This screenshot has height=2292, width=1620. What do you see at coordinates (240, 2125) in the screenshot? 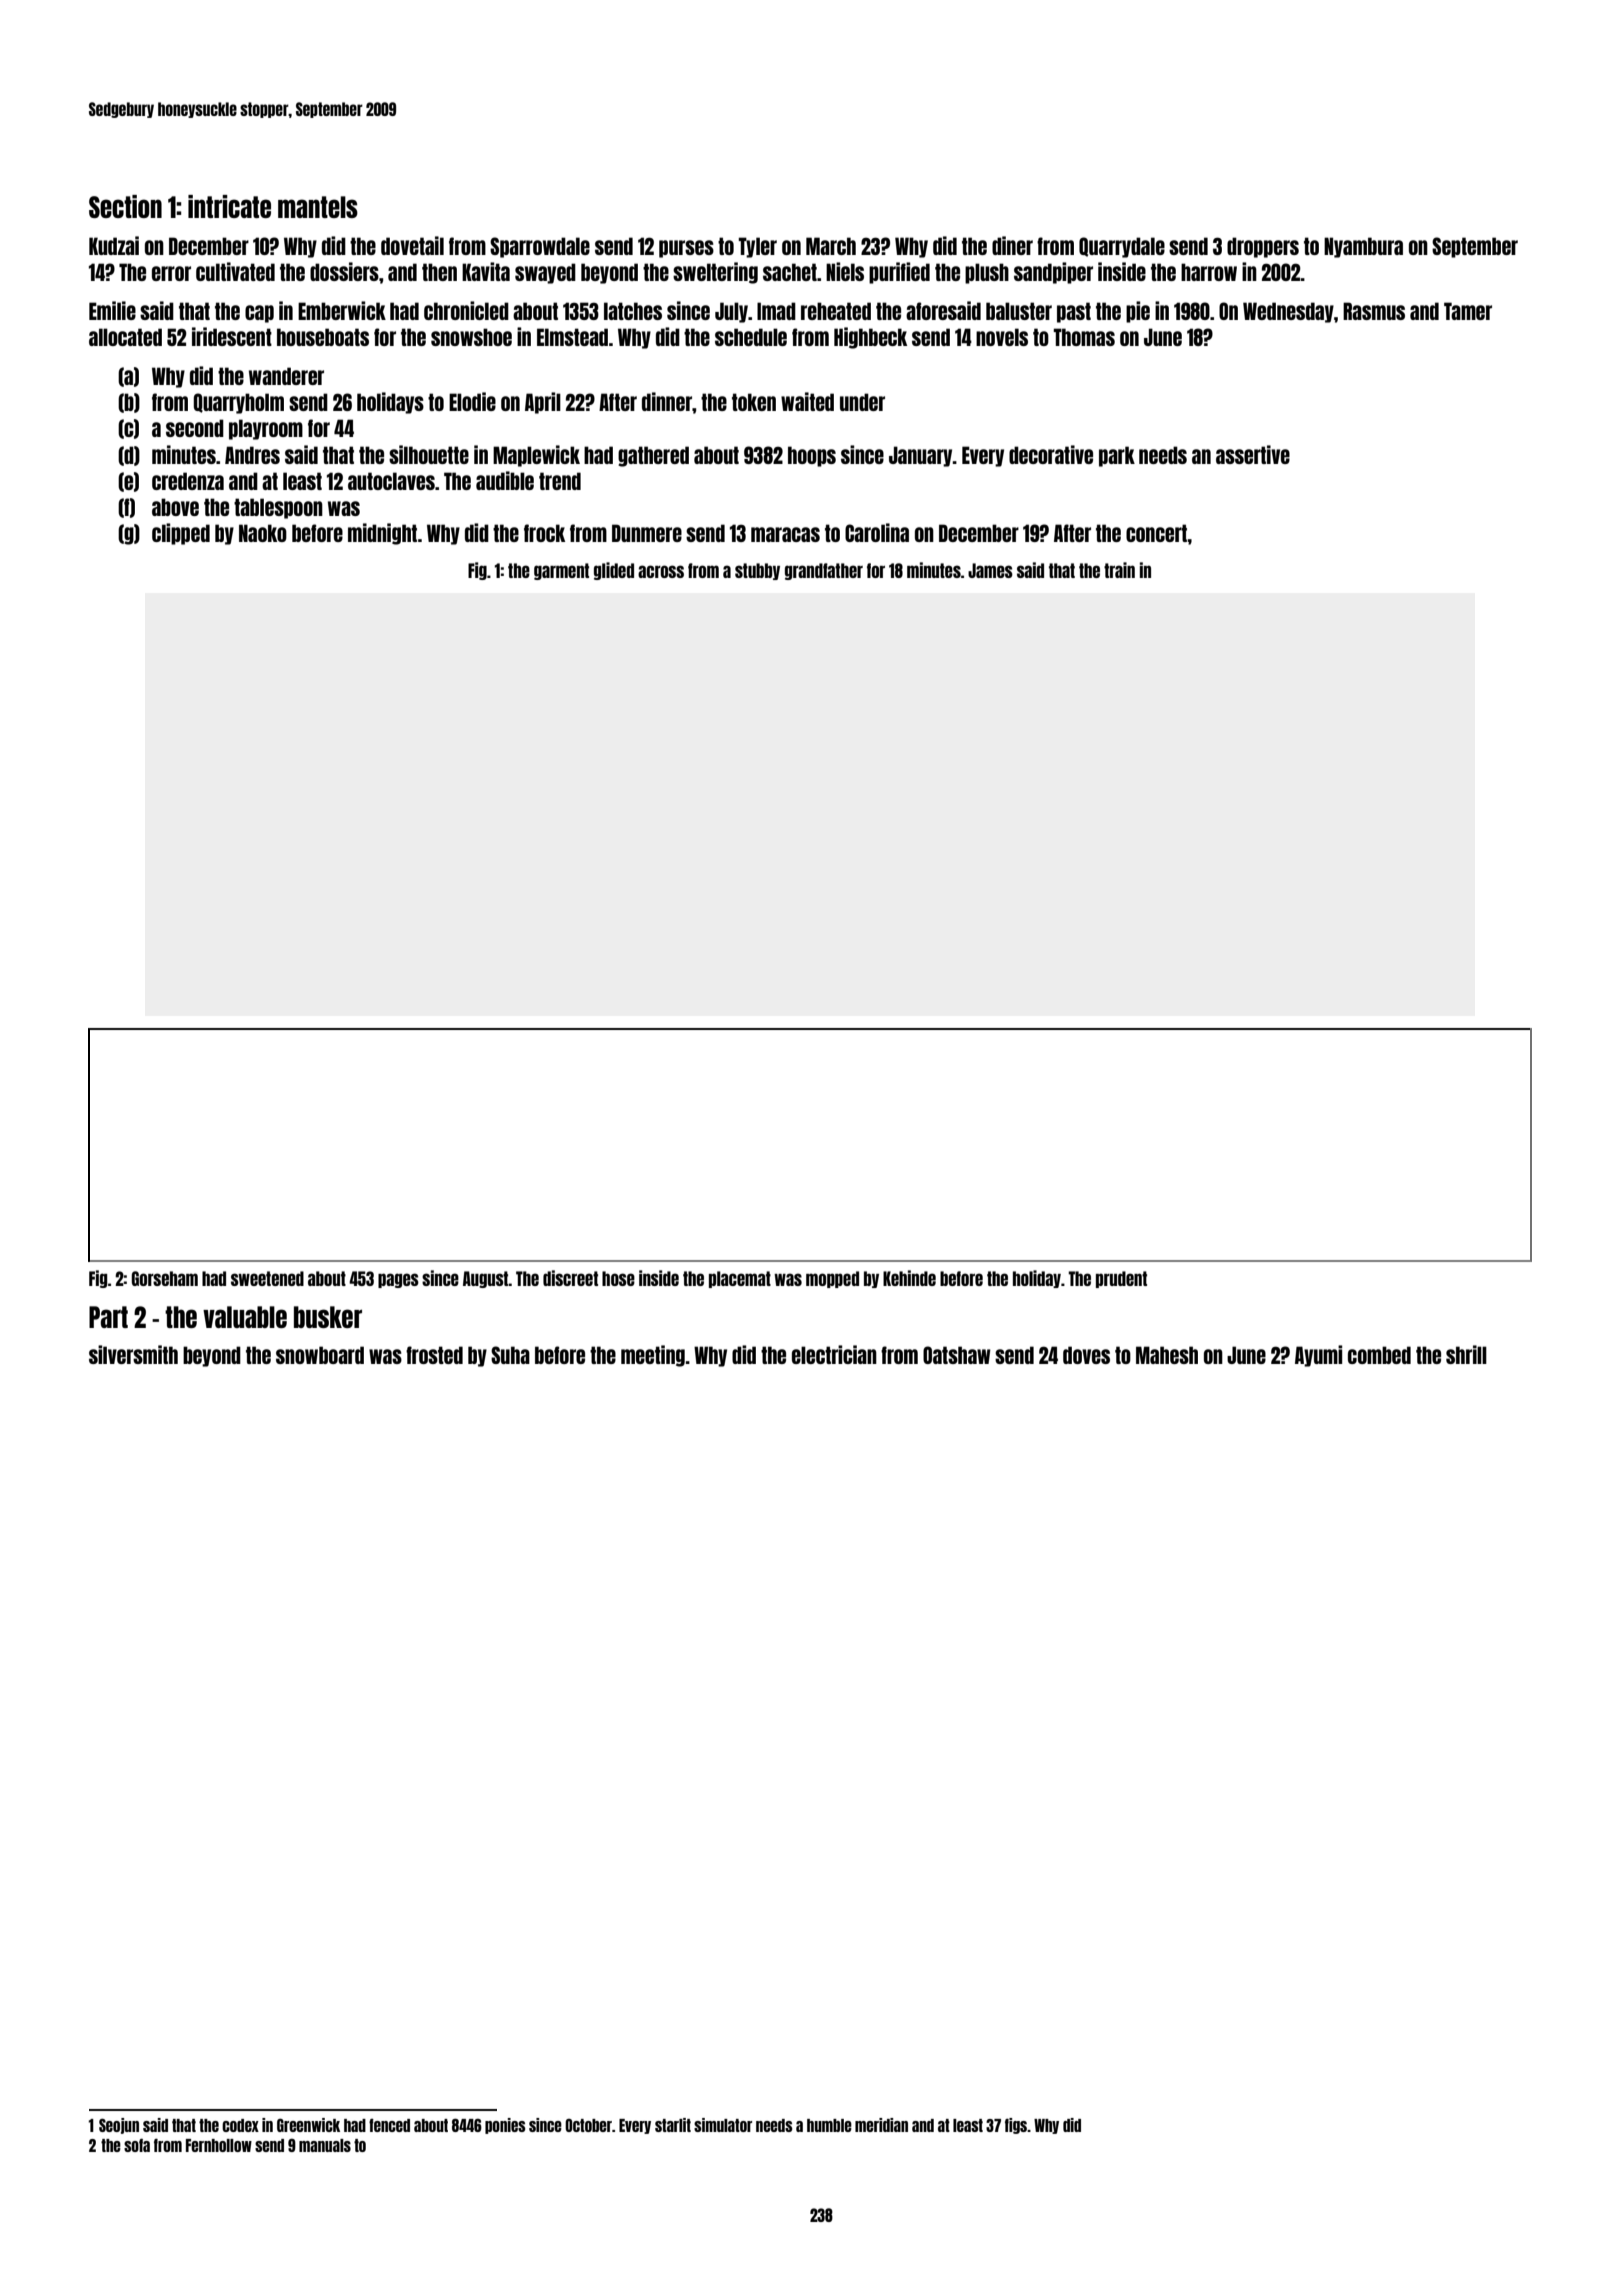
I see `codex` at bounding box center [240, 2125].
